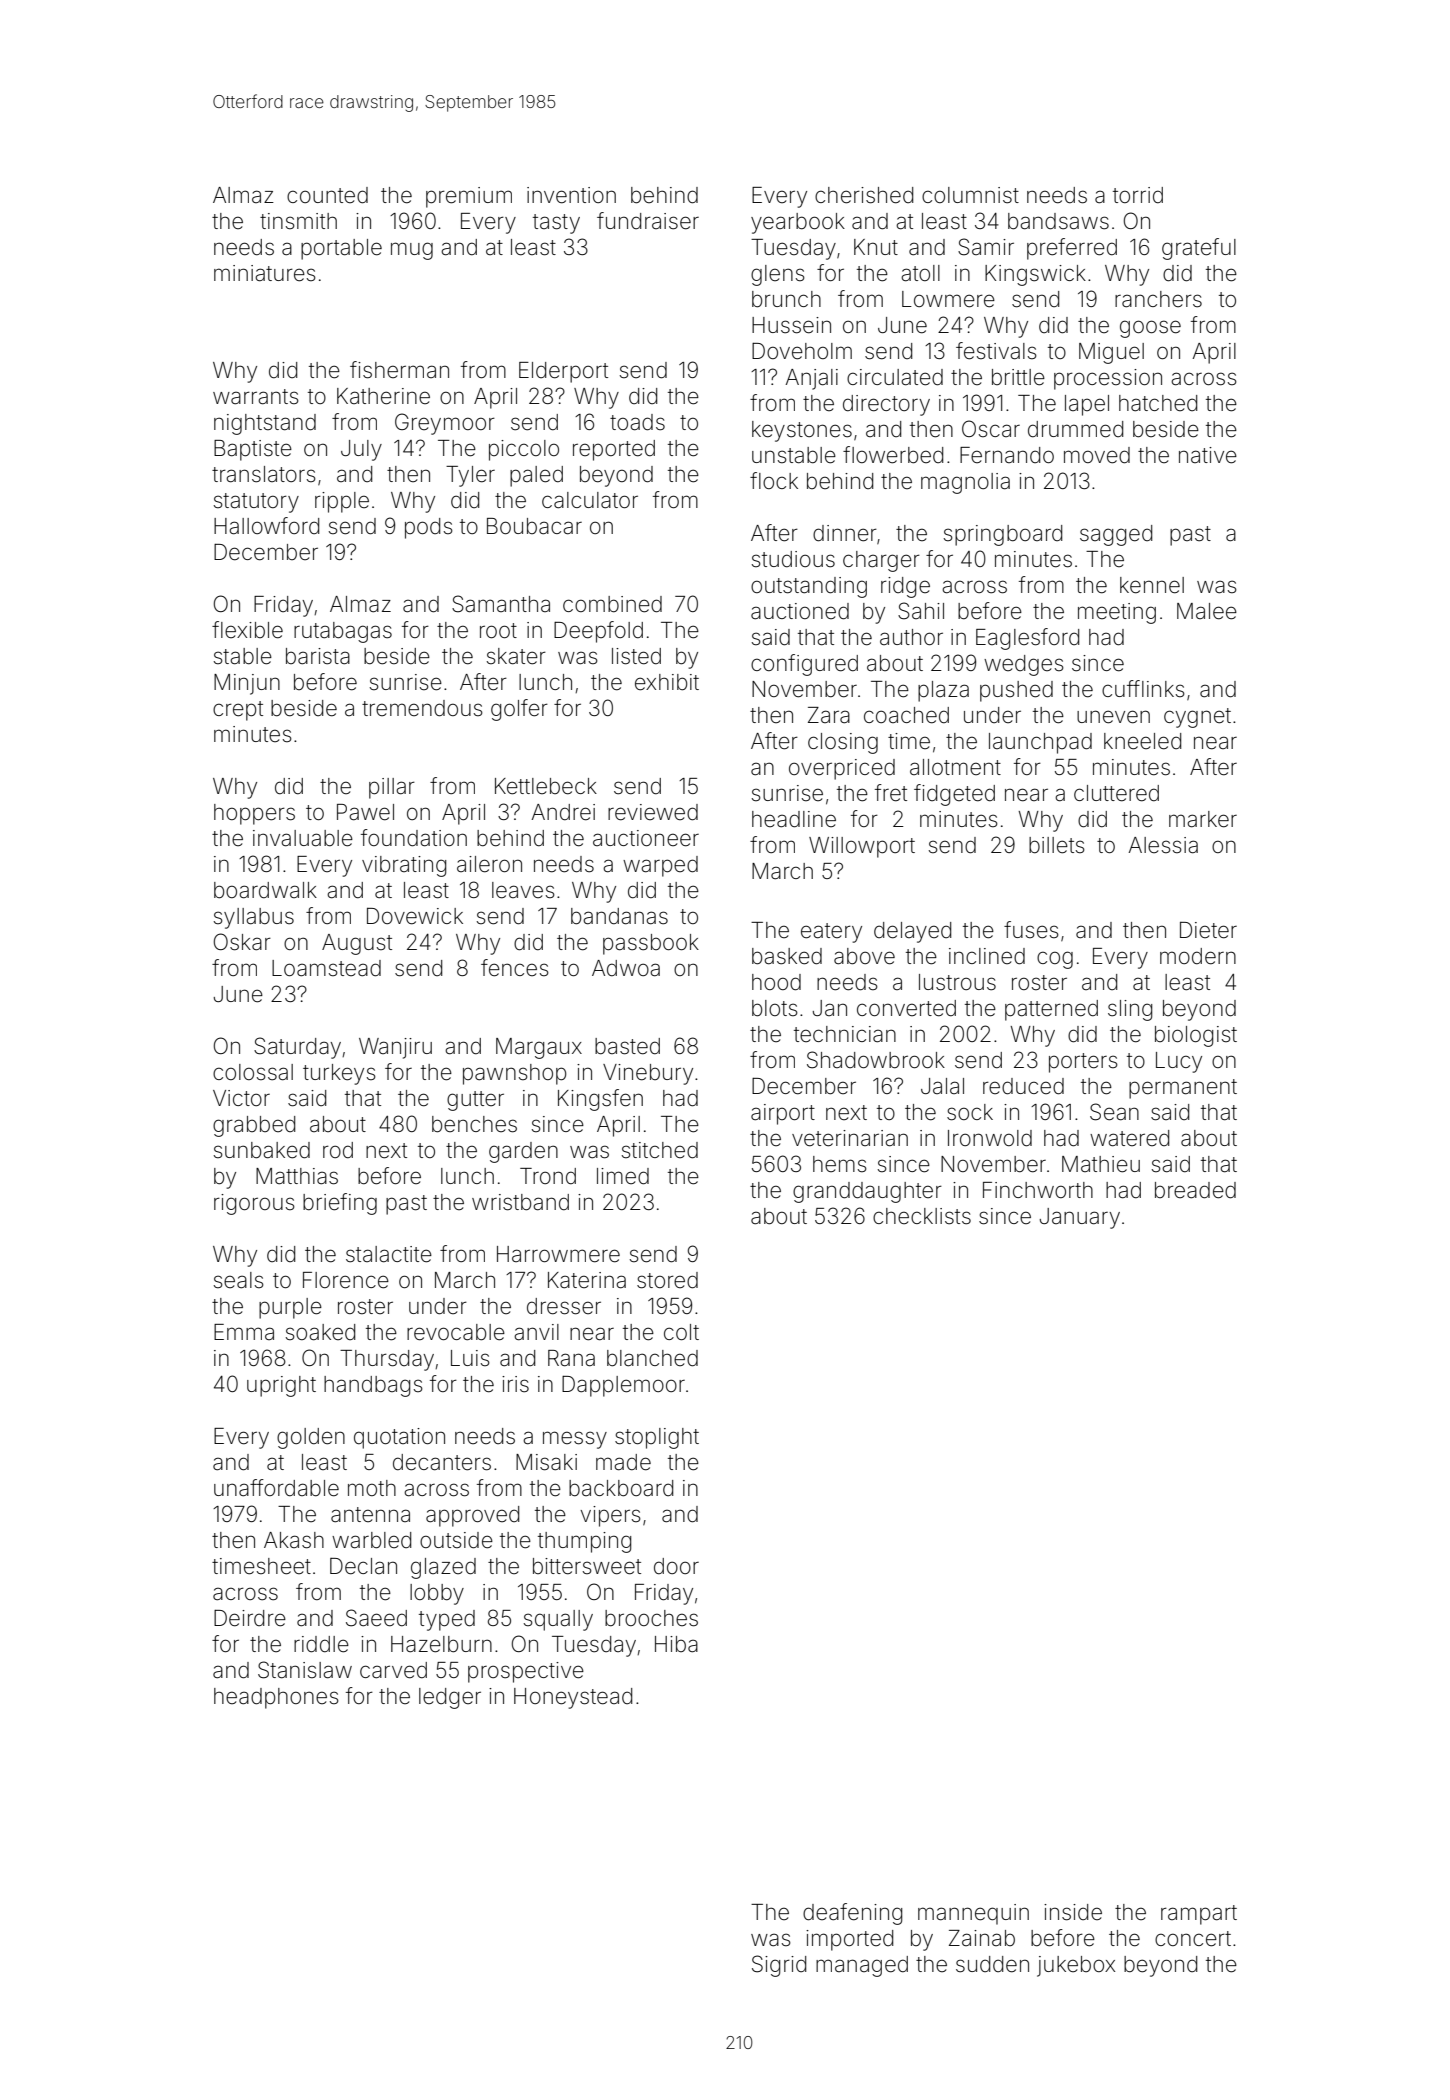  What do you see at coordinates (250, 1618) in the page?
I see `Deirdre` at bounding box center [250, 1618].
